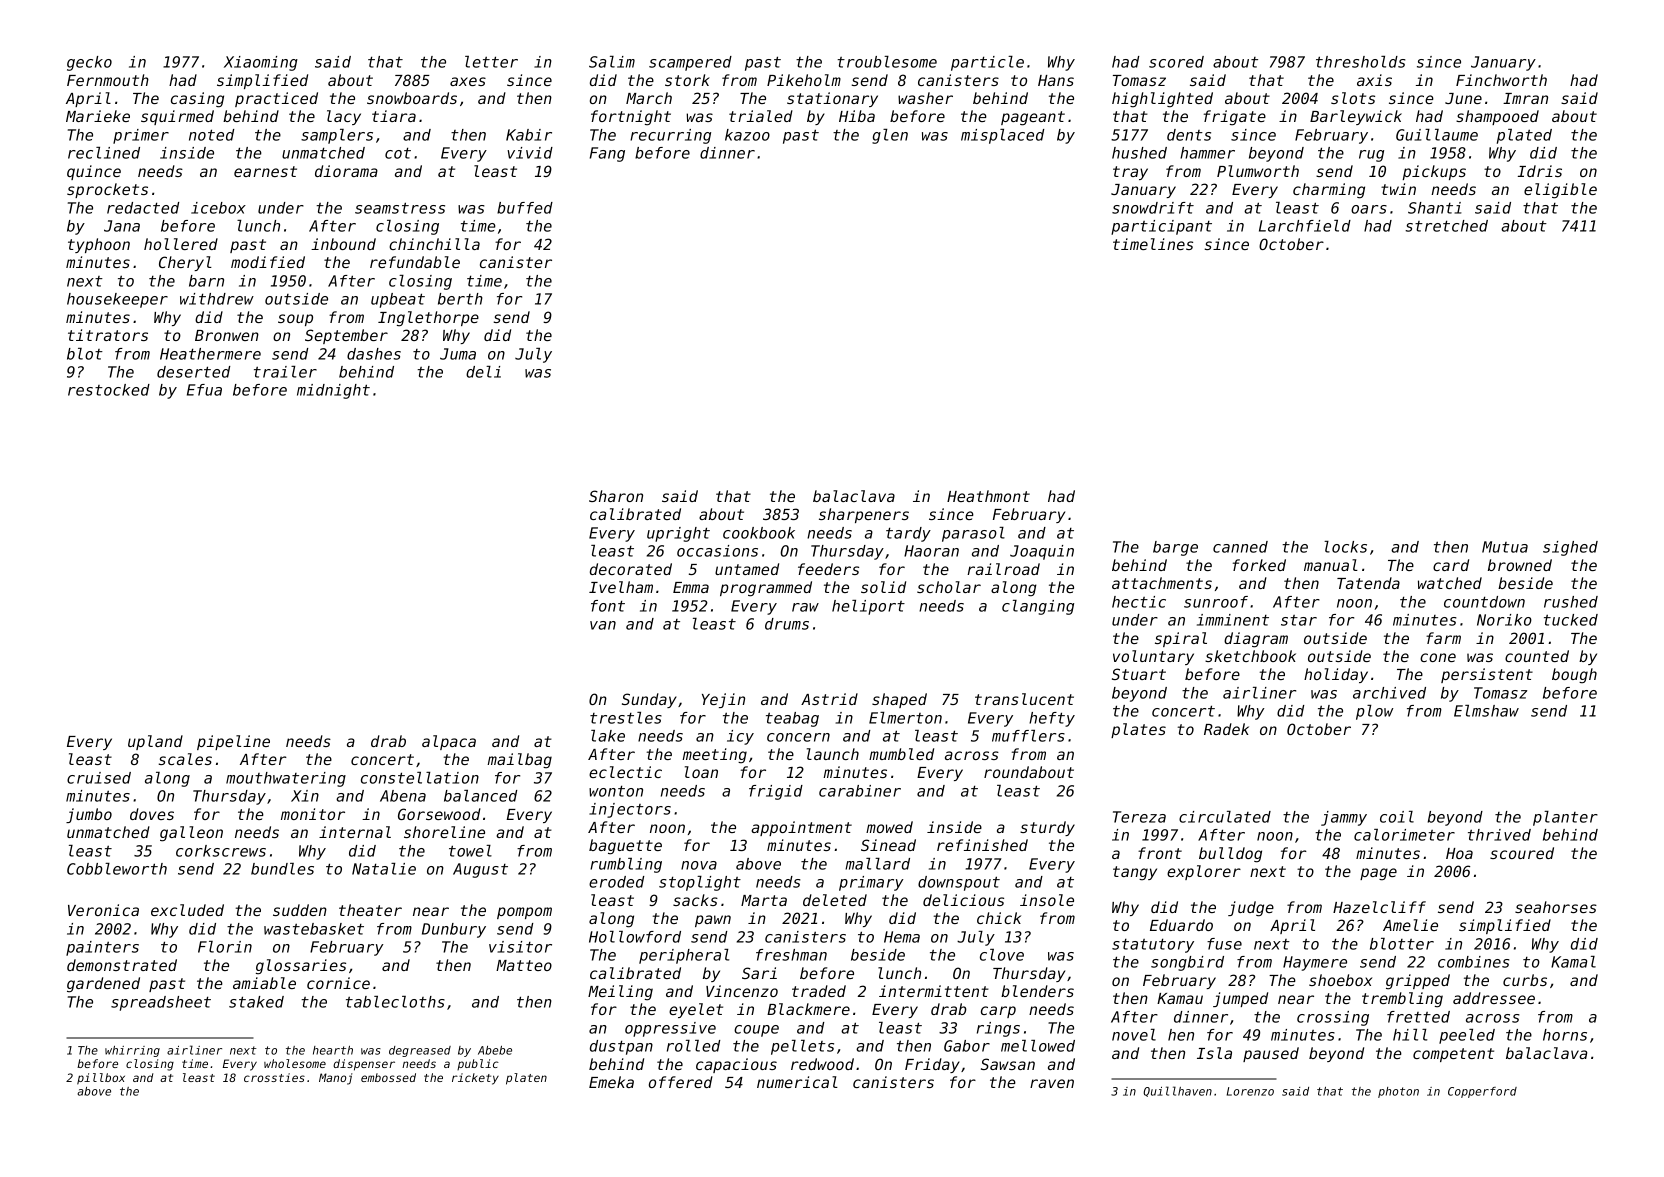  What do you see at coordinates (1177, 1091) in the screenshot?
I see `Quillhaven` at bounding box center [1177, 1091].
